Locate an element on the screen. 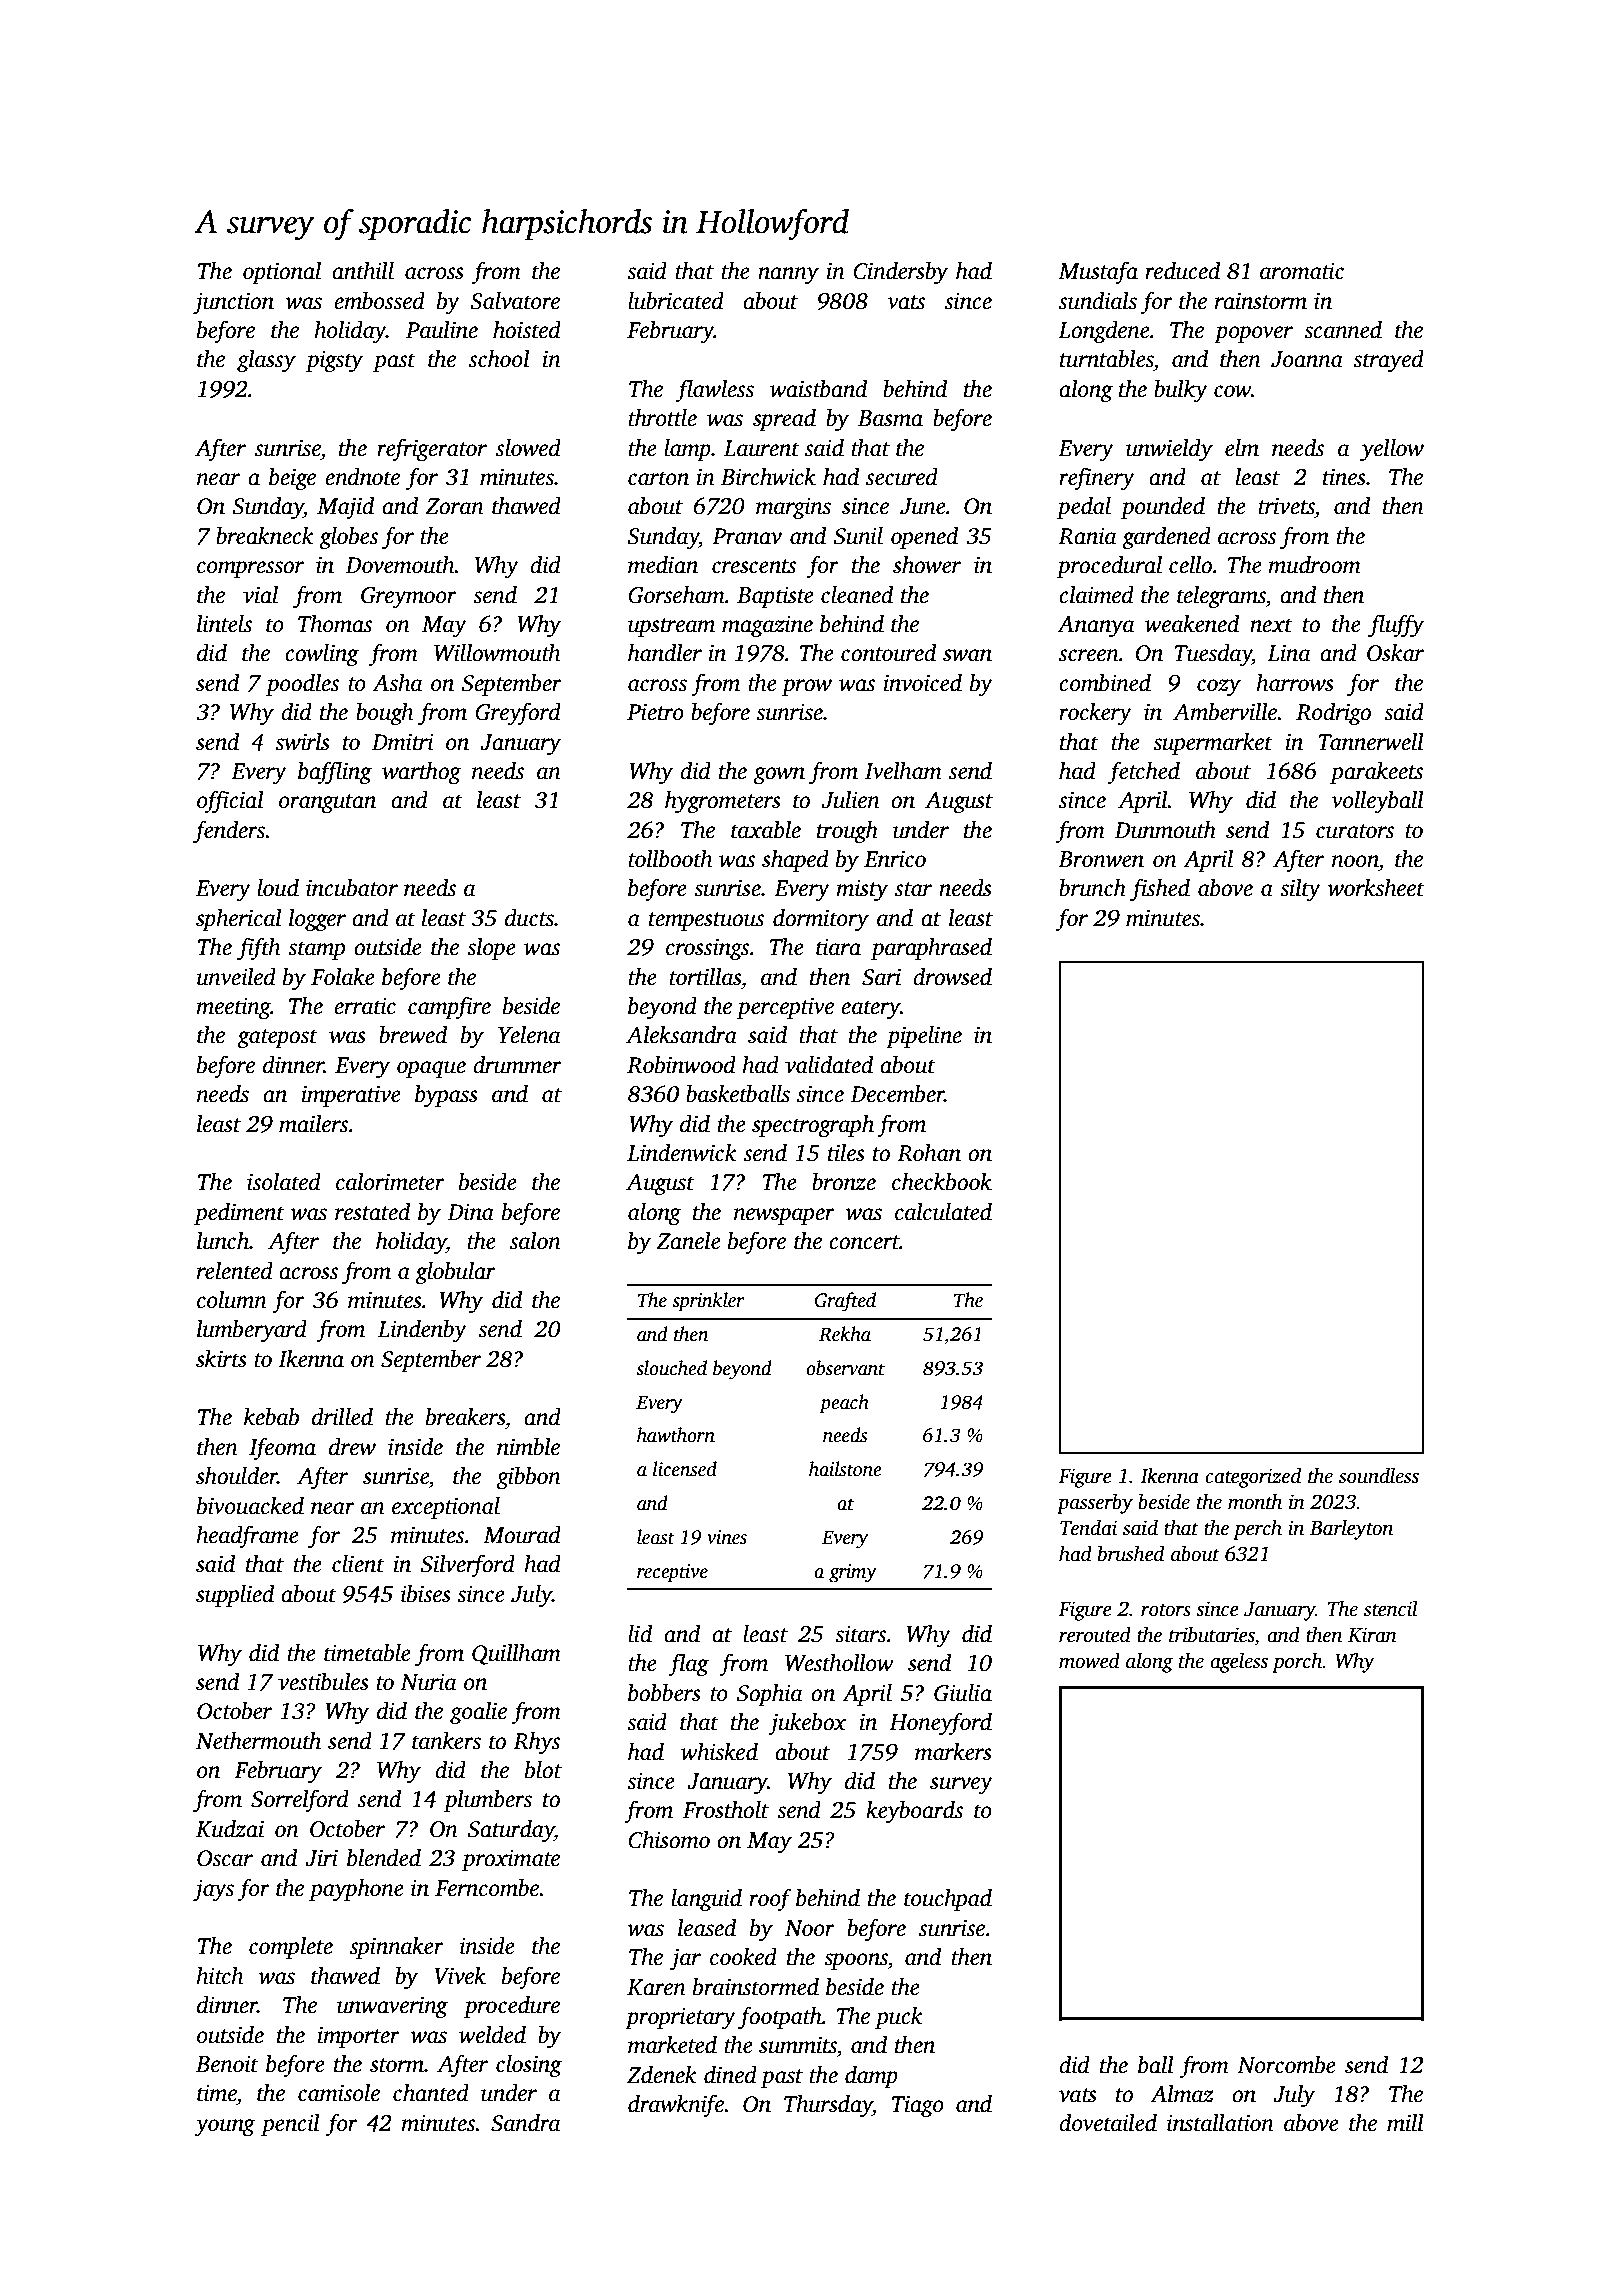 The width and height of the screenshot is (1620, 2292). Rodrigo is located at coordinates (1333, 714).
